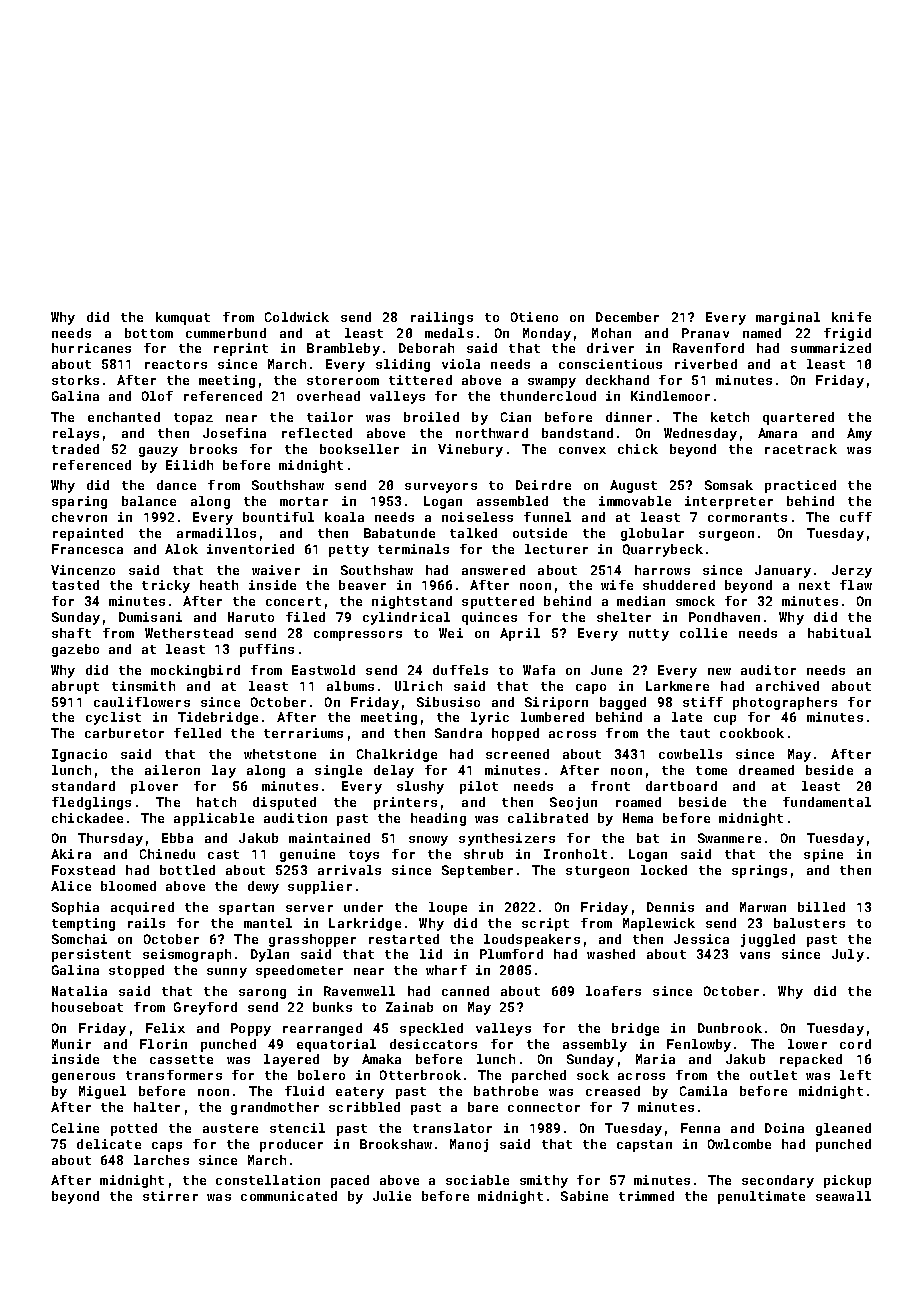 The height and width of the screenshot is (1308, 924). What do you see at coordinates (664, 870) in the screenshot?
I see `locked` at bounding box center [664, 870].
